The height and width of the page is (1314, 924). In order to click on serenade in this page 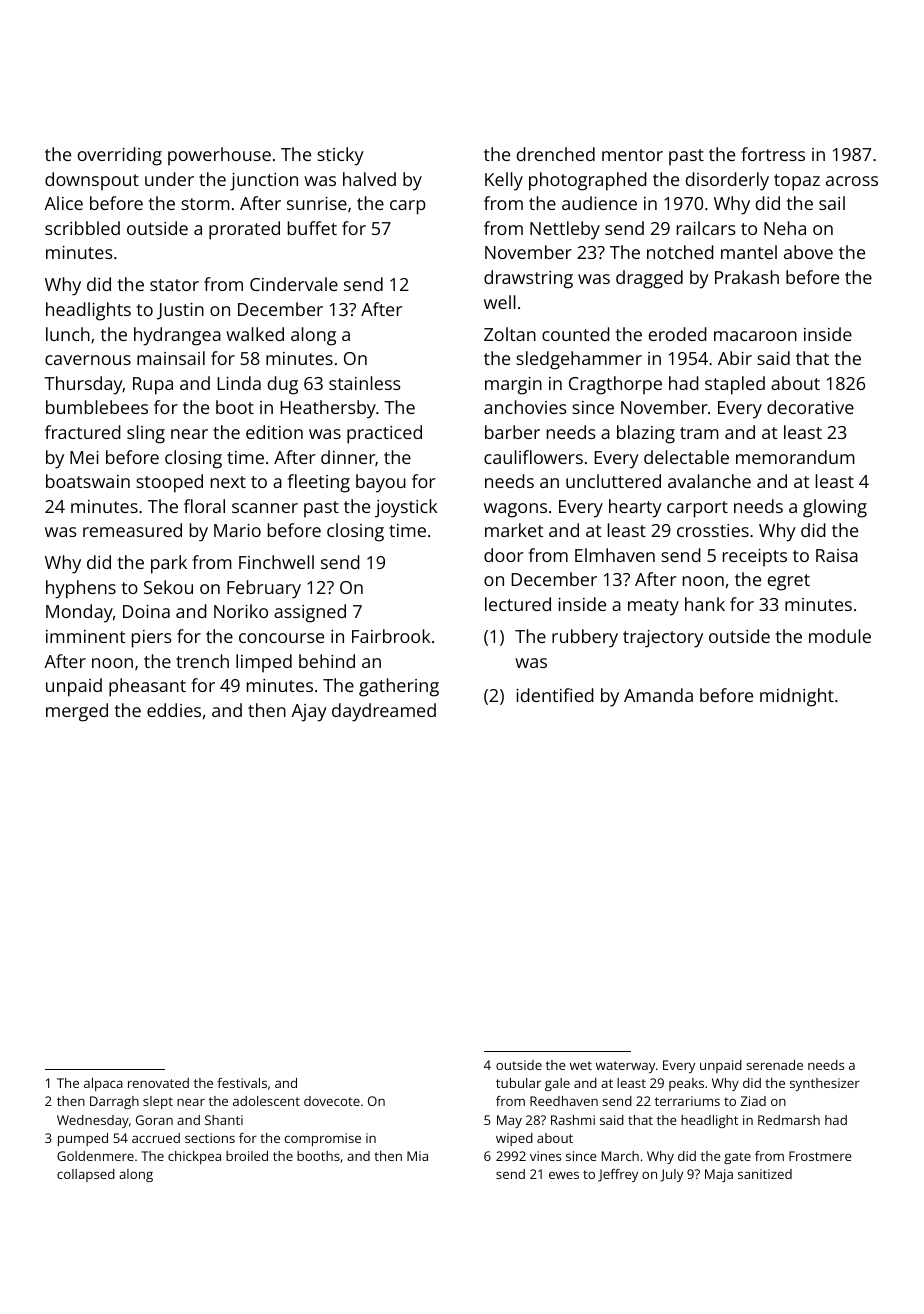, I will do `click(774, 1065)`.
